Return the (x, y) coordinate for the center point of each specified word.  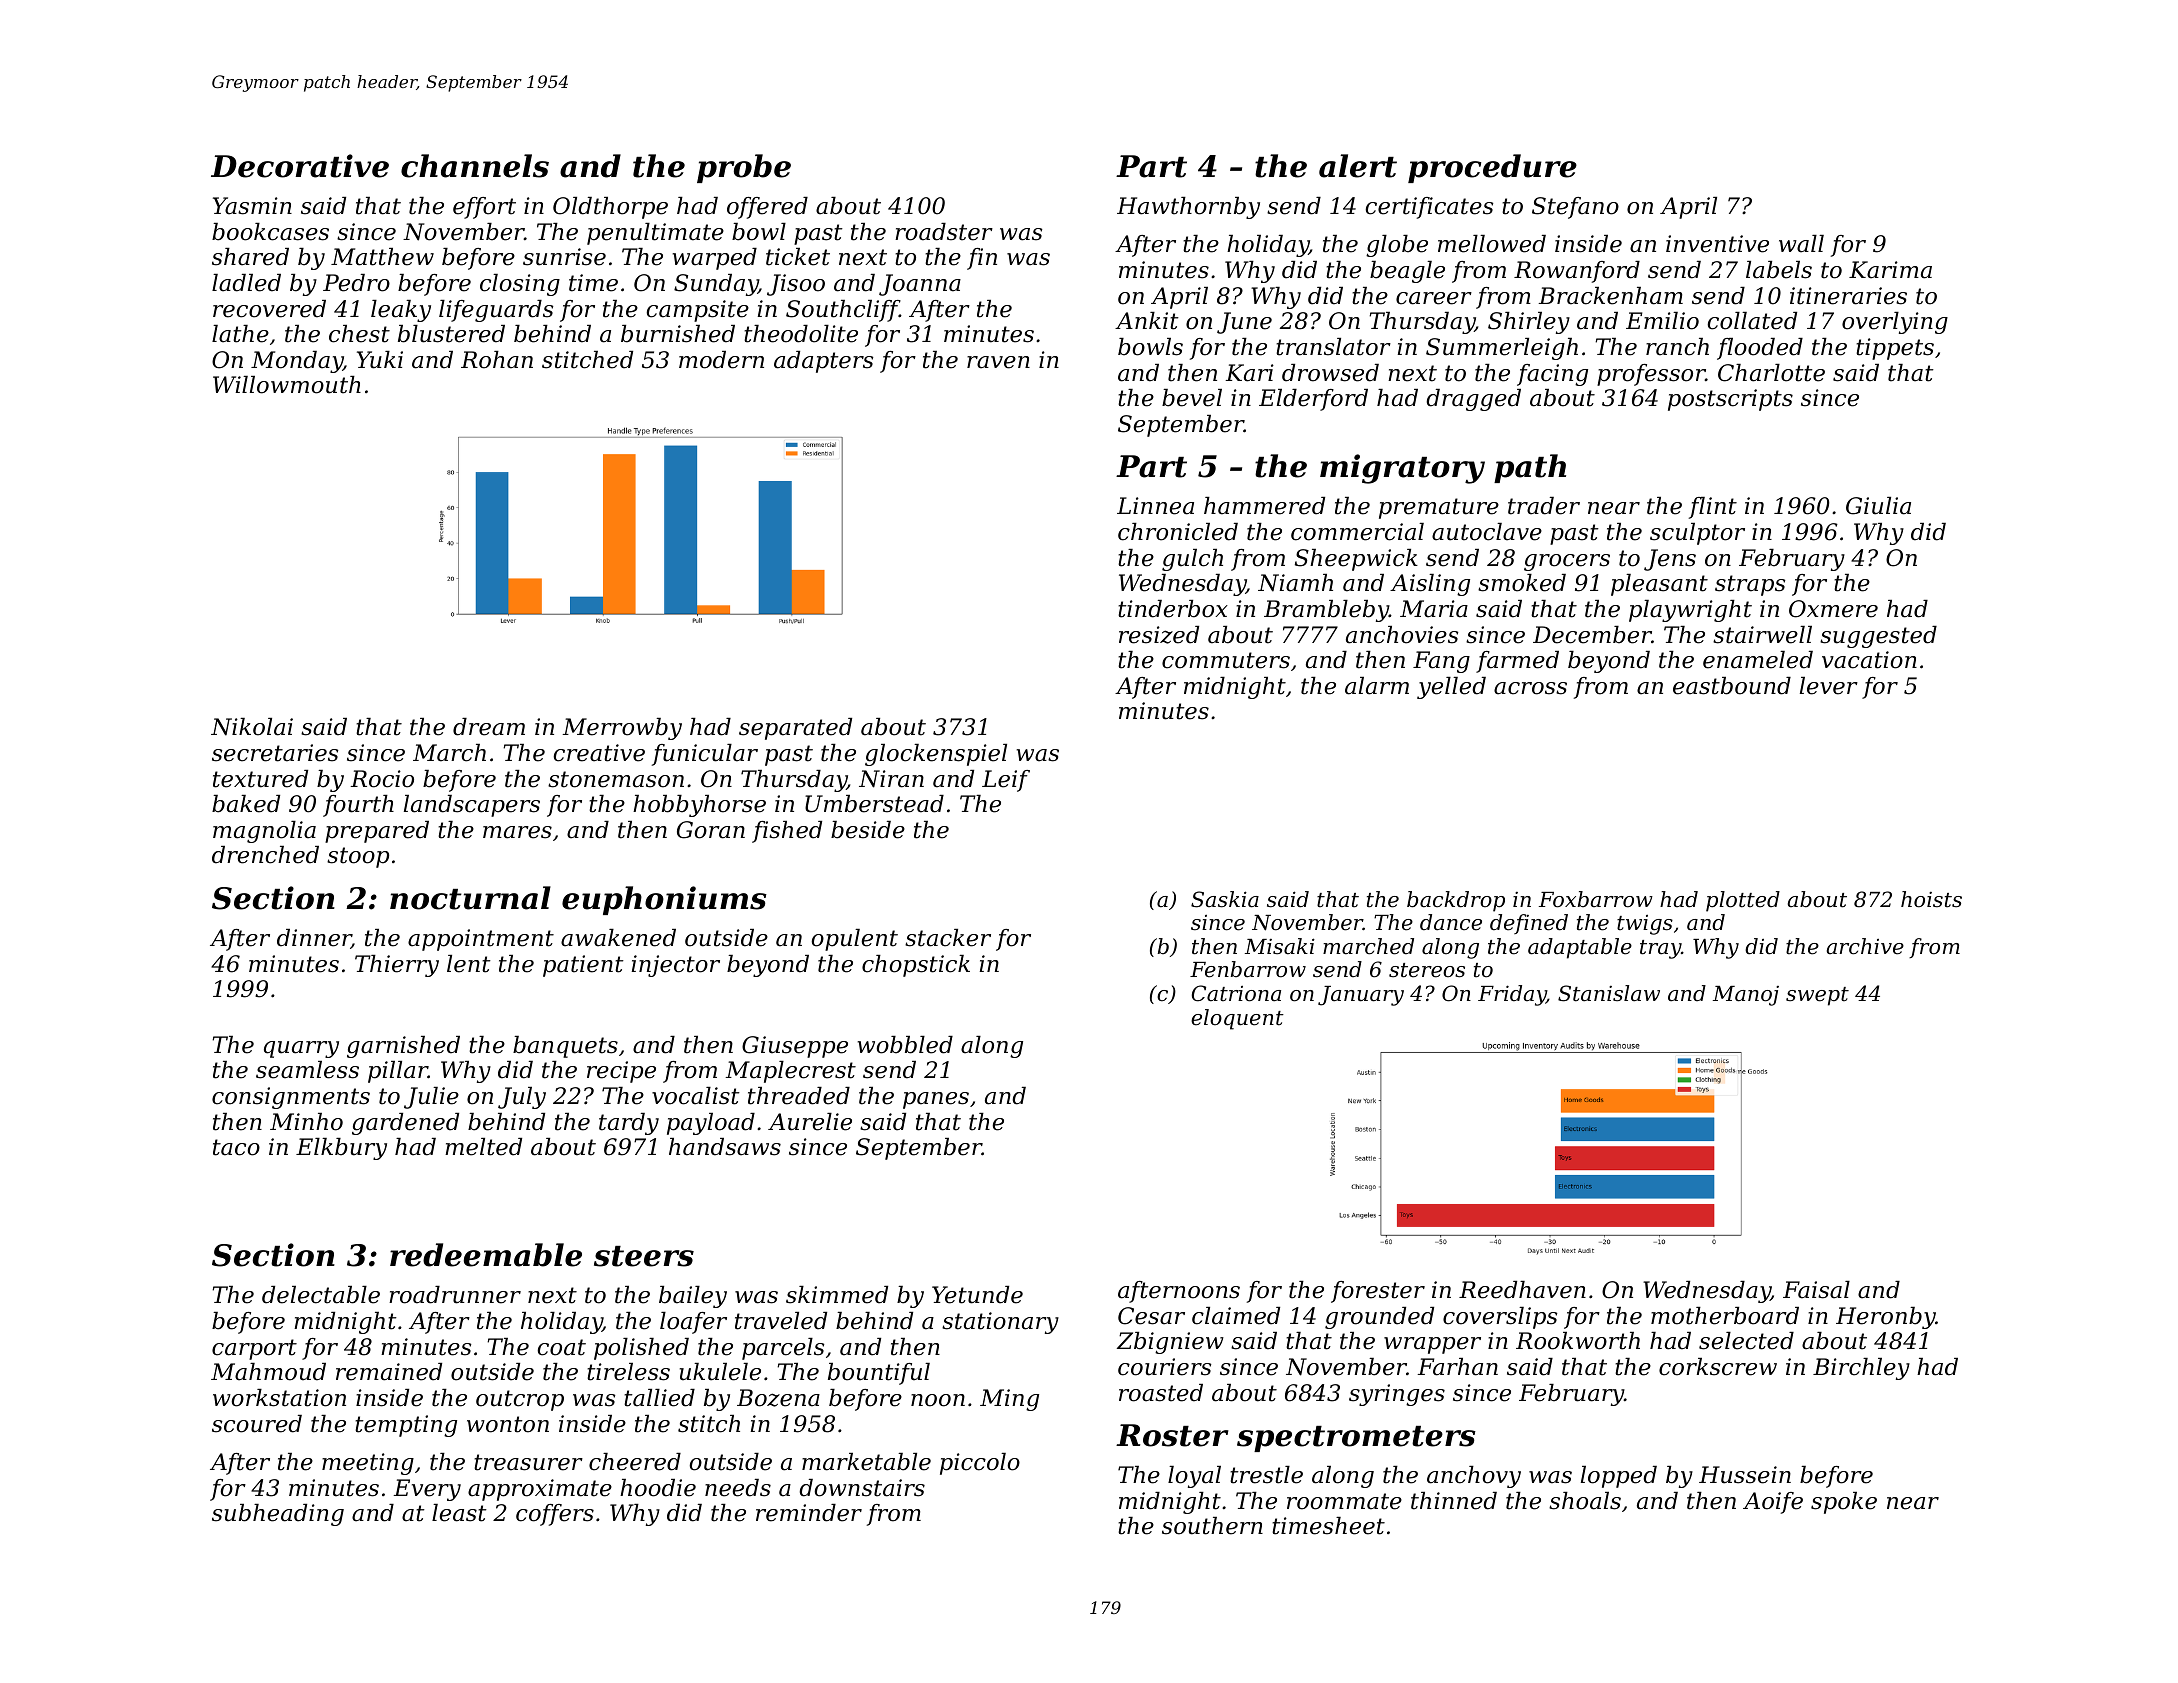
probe (744, 168)
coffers (555, 1515)
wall (1801, 244)
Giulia (1878, 506)
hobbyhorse (699, 806)
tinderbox (1173, 609)
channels (475, 166)
